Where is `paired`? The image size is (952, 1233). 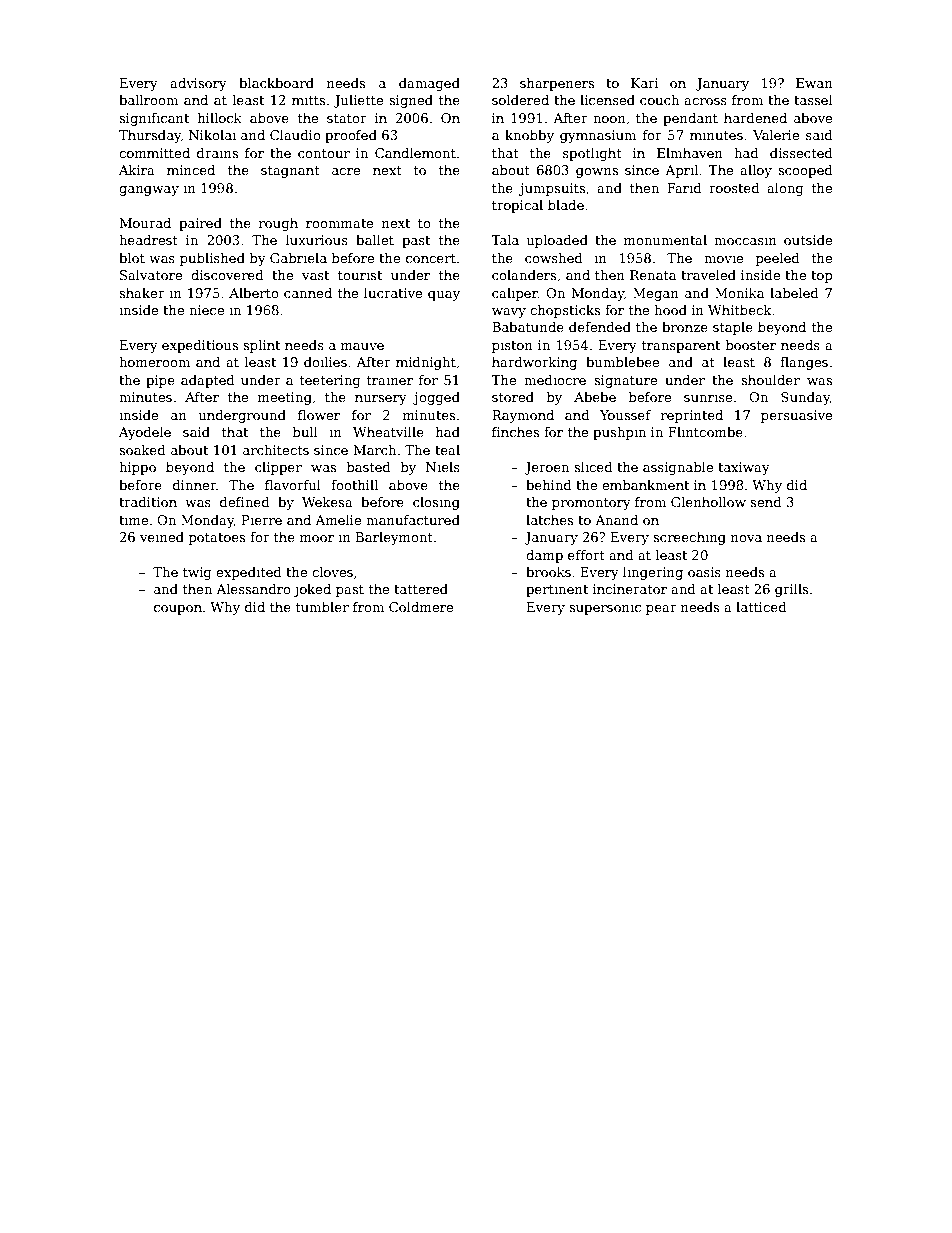
paired is located at coordinates (200, 224).
